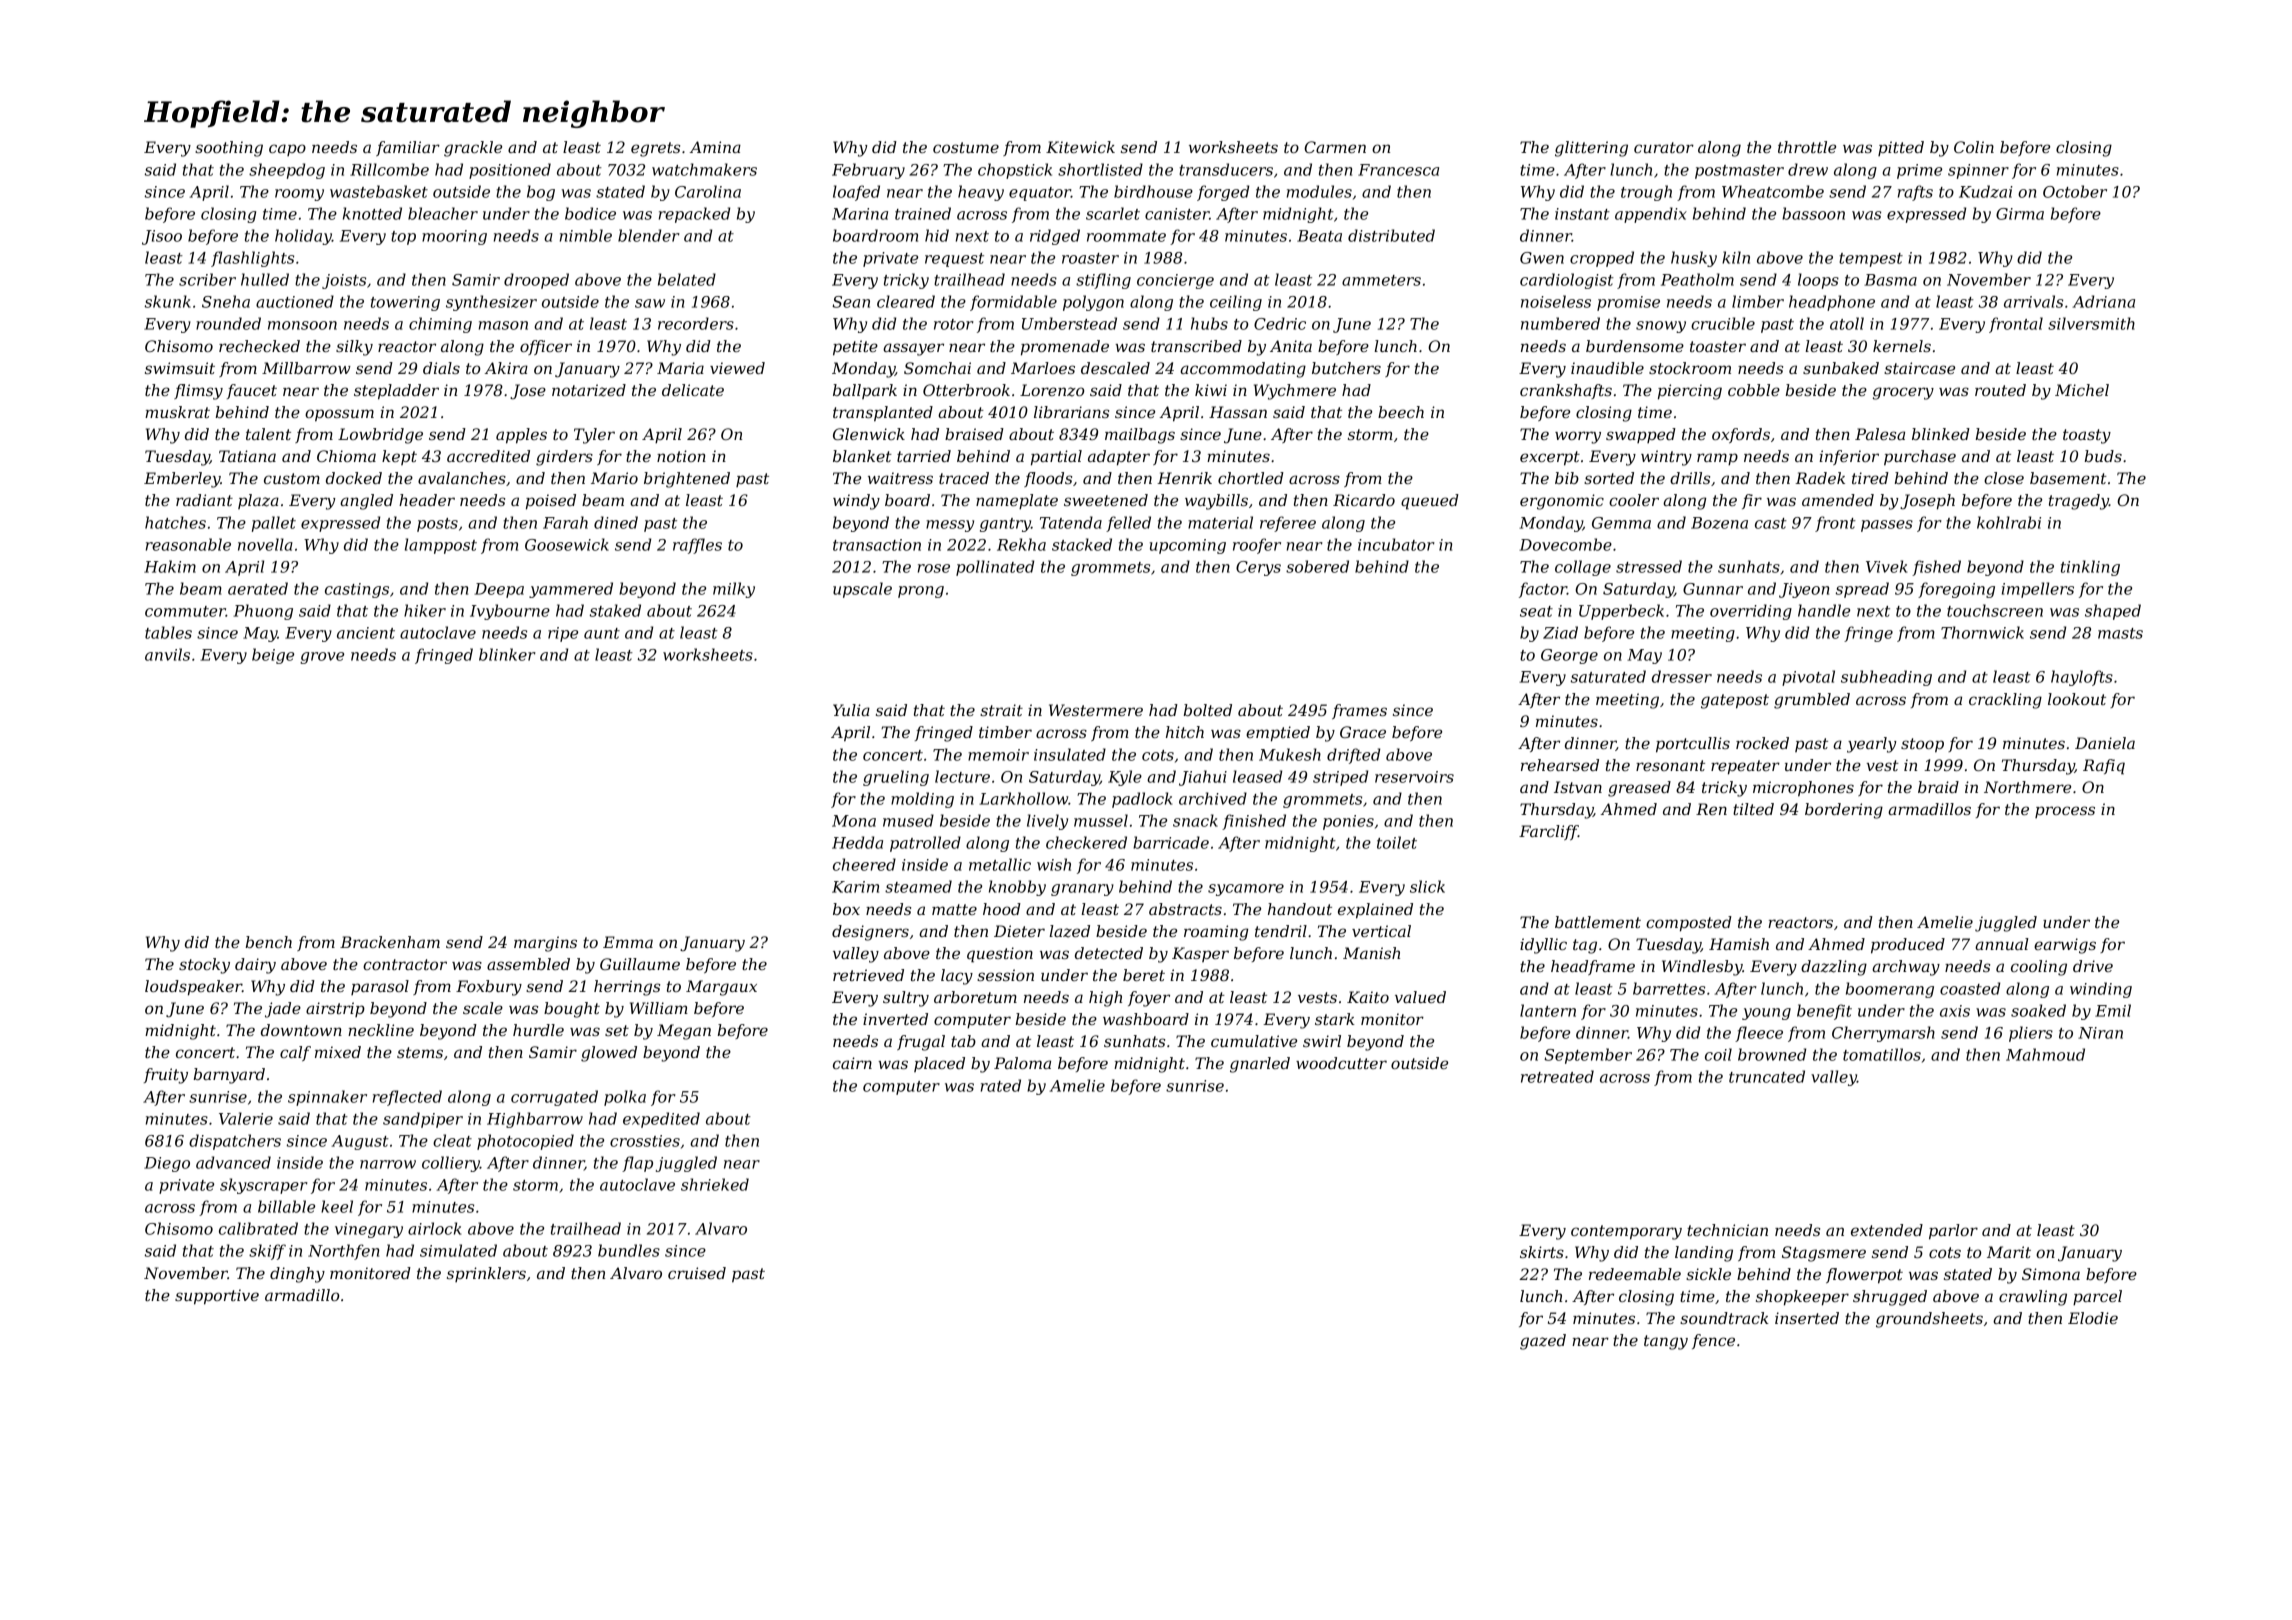 The width and height of the screenshot is (2292, 1620). Describe the element at coordinates (486, 1274) in the screenshot. I see `sprinklers` at that location.
